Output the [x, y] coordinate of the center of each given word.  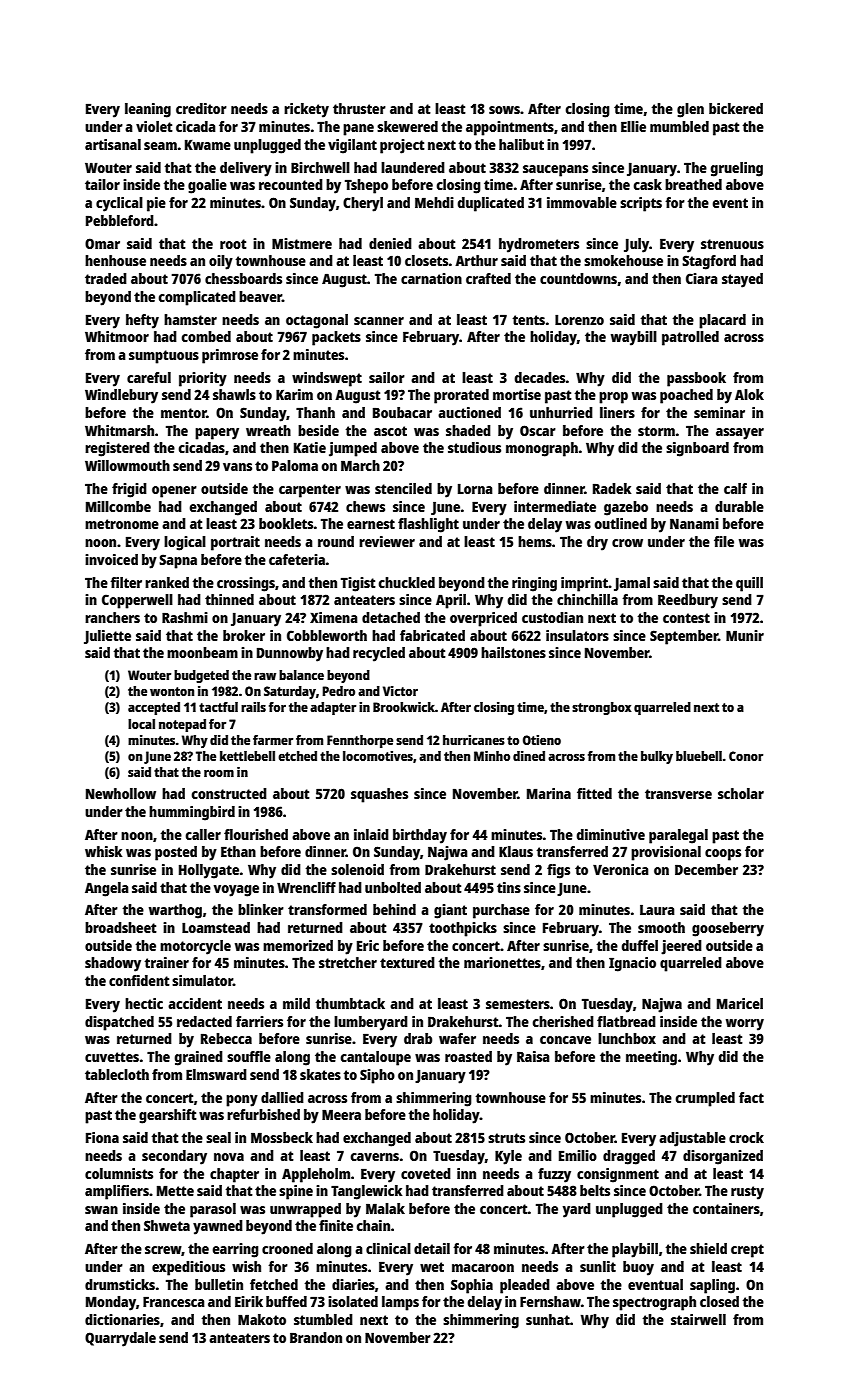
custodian [552, 617]
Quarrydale [120, 1339]
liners [617, 412]
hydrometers [539, 245]
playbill [635, 1250]
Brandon [316, 1337]
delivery [246, 169]
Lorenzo [579, 319]
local [141, 724]
